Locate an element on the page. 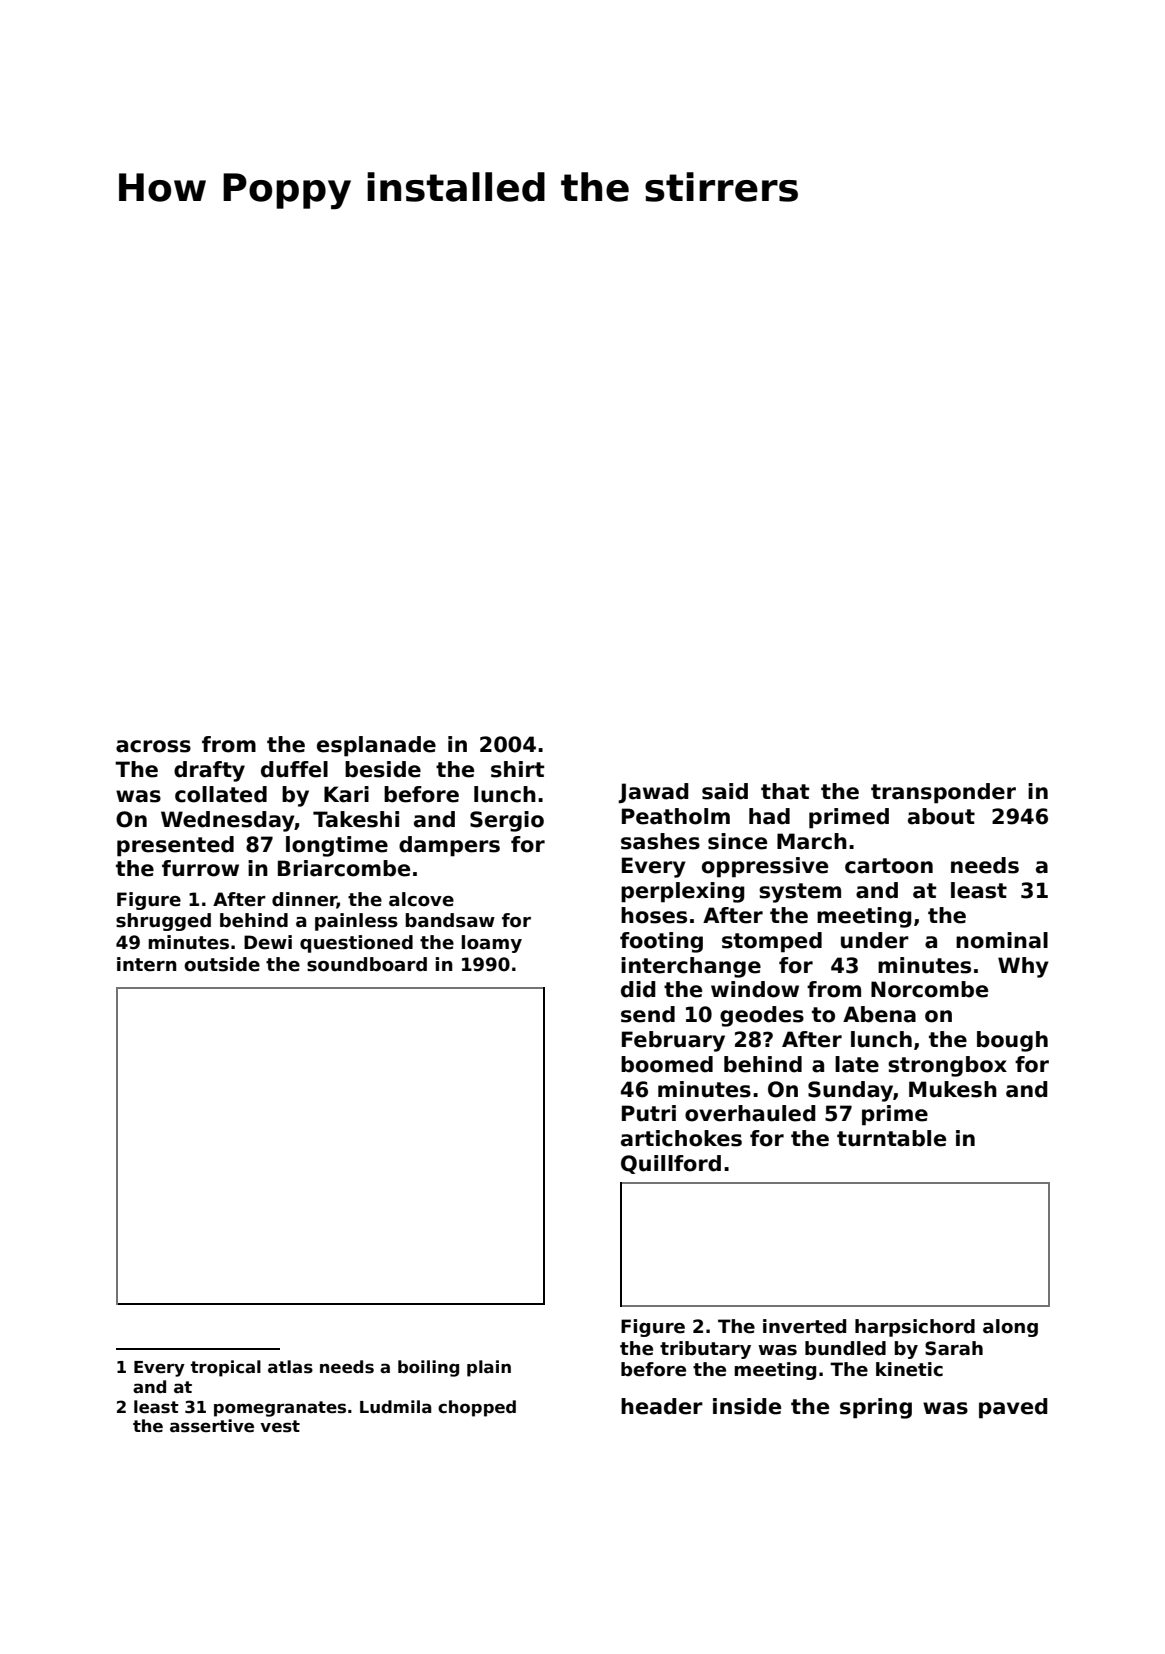 This image has height=1654, width=1165. alcove is located at coordinates (421, 899).
